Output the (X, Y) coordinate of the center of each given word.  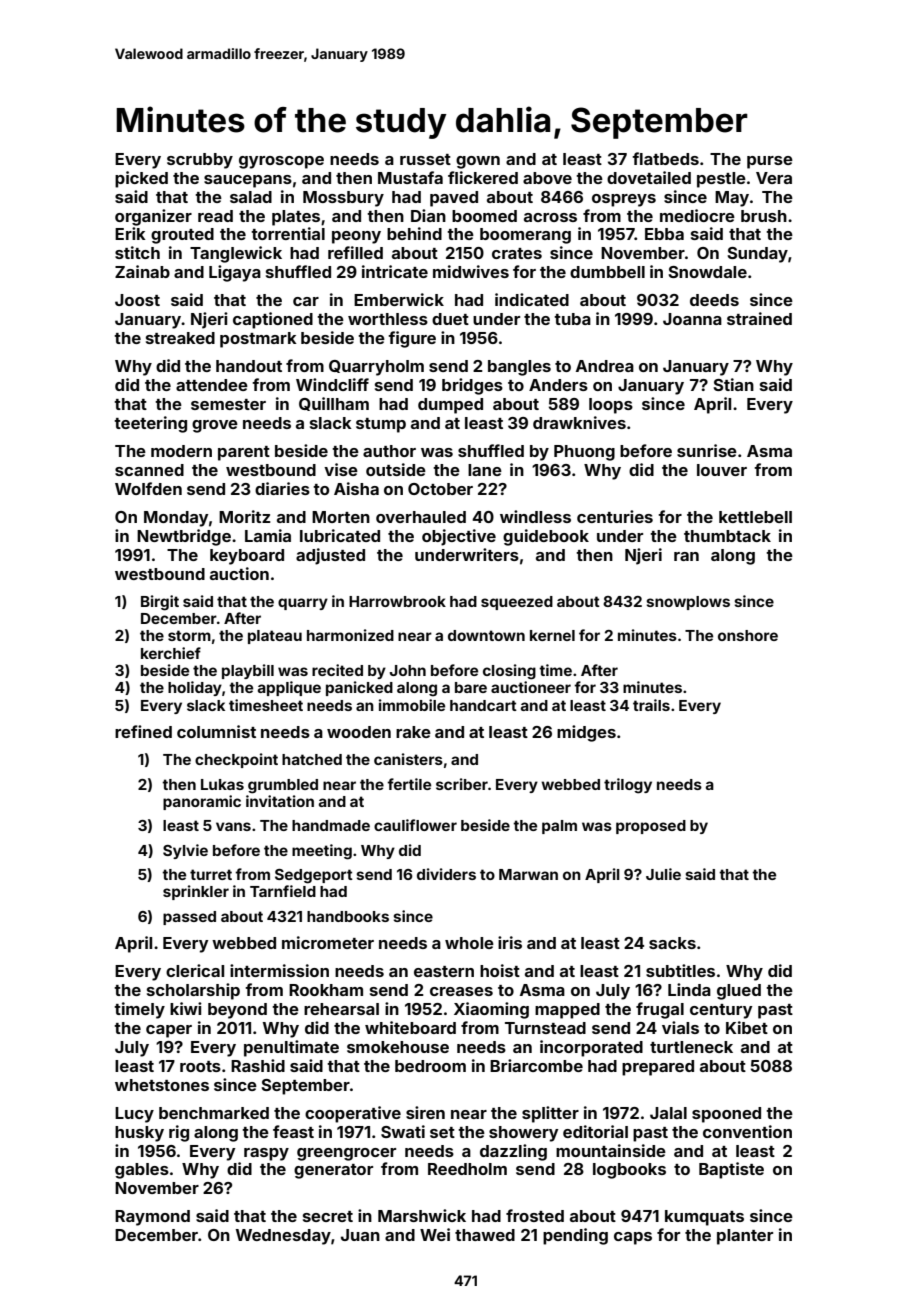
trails (651, 705)
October (440, 489)
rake (413, 732)
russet (425, 159)
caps (633, 1238)
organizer (153, 217)
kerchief (171, 653)
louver (722, 470)
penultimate (291, 1048)
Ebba (664, 234)
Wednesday (283, 1237)
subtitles (680, 970)
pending (575, 1236)
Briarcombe (536, 1065)
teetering (150, 424)
